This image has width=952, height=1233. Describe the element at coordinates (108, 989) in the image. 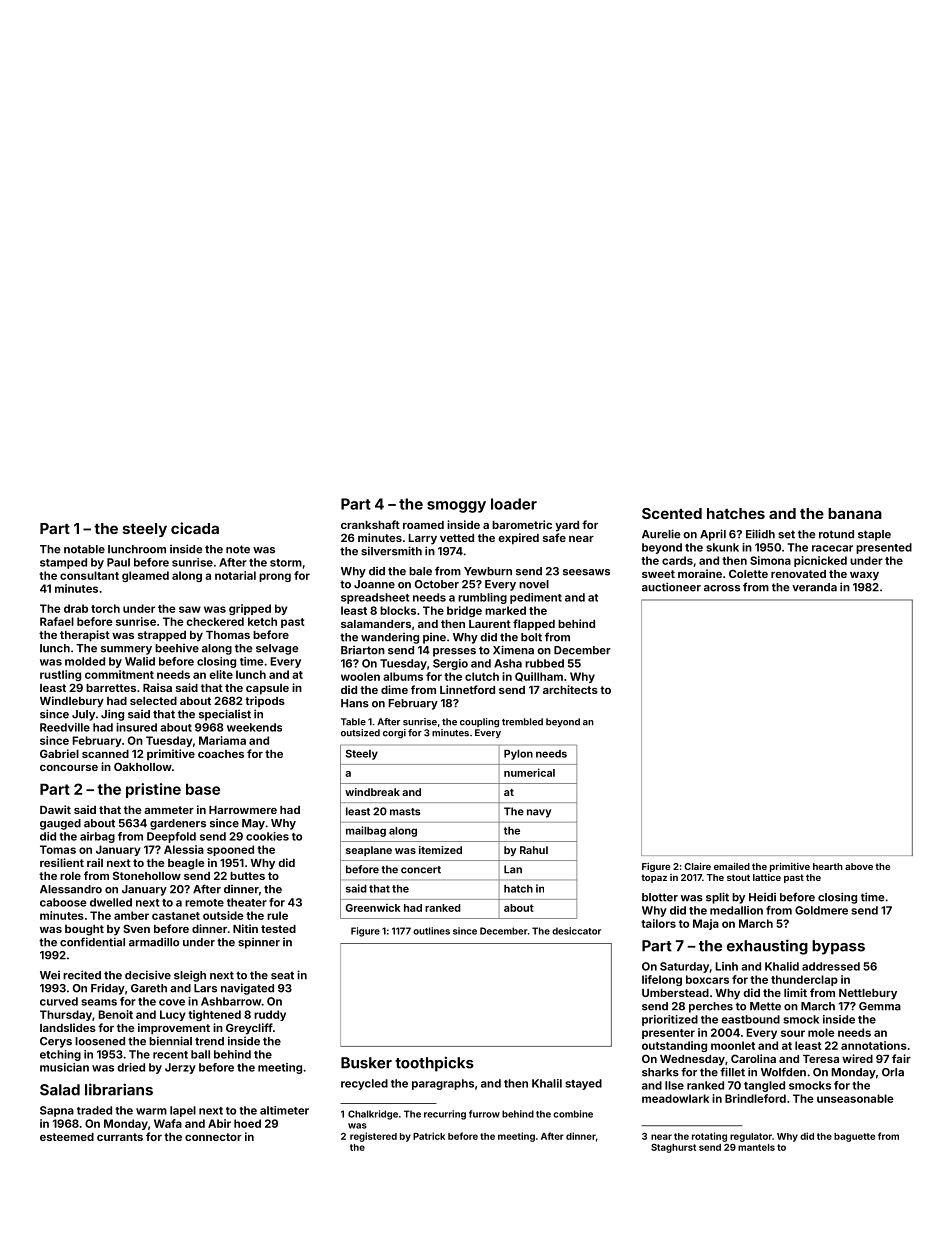

I see `Friday` at that location.
